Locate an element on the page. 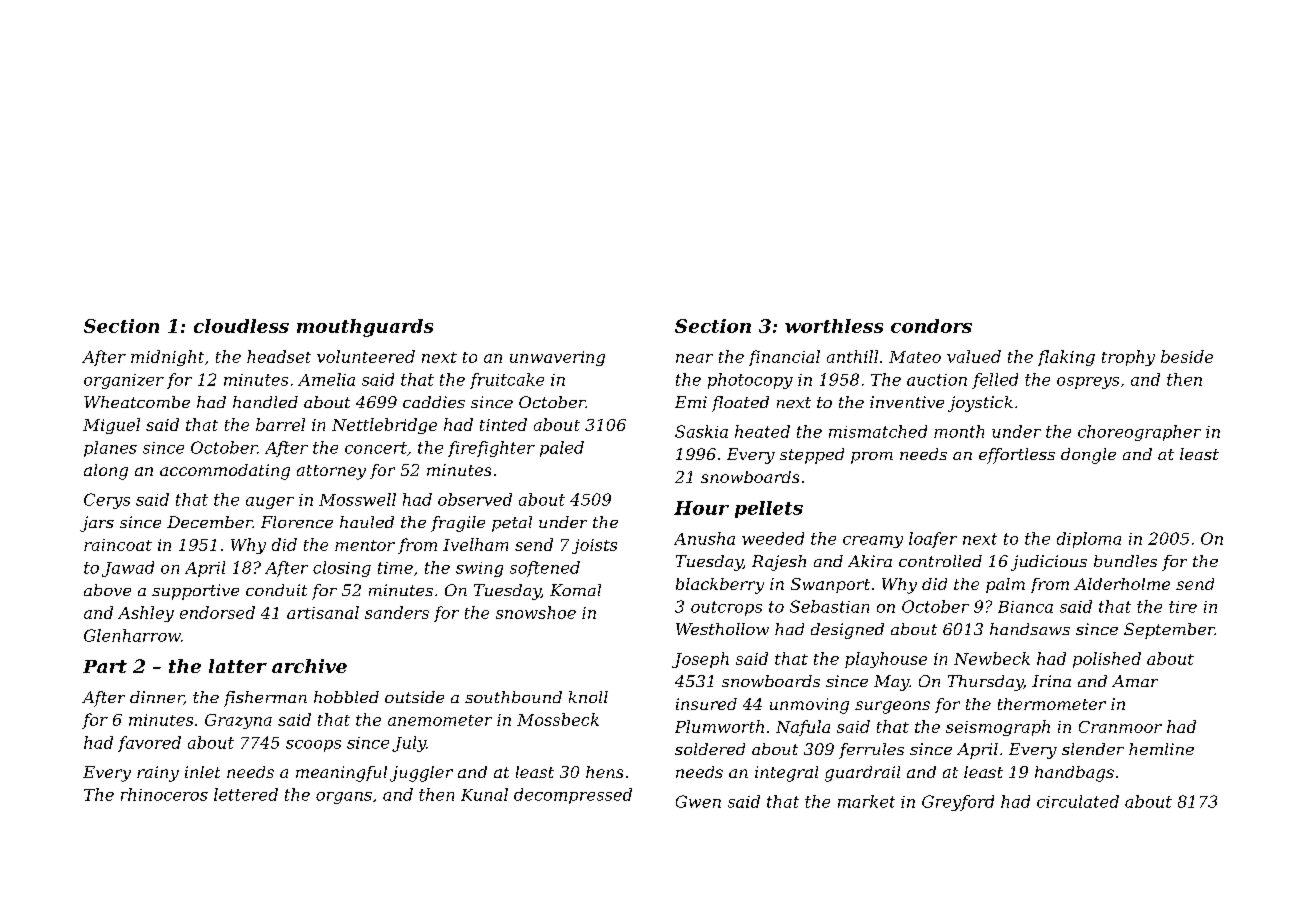 This document has height=924, width=1308. Gwen is located at coordinates (698, 801).
